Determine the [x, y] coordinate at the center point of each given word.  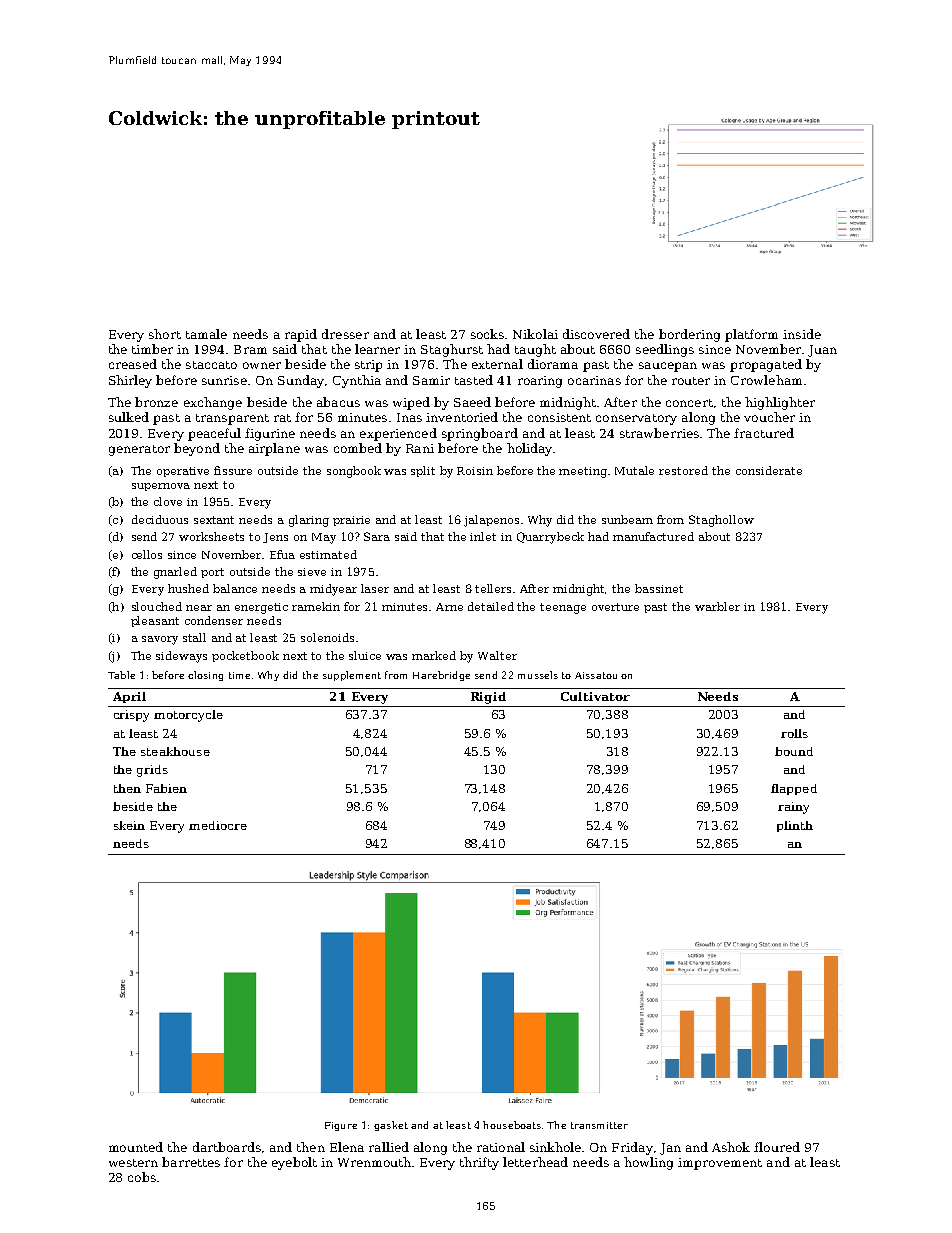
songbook [354, 472]
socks [487, 334]
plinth [795, 826]
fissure [233, 470]
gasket [391, 1126]
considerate [769, 470]
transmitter [599, 1125]
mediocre [218, 825]
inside [802, 334]
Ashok [731, 1147]
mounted [136, 1147]
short [165, 334]
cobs [142, 1177]
